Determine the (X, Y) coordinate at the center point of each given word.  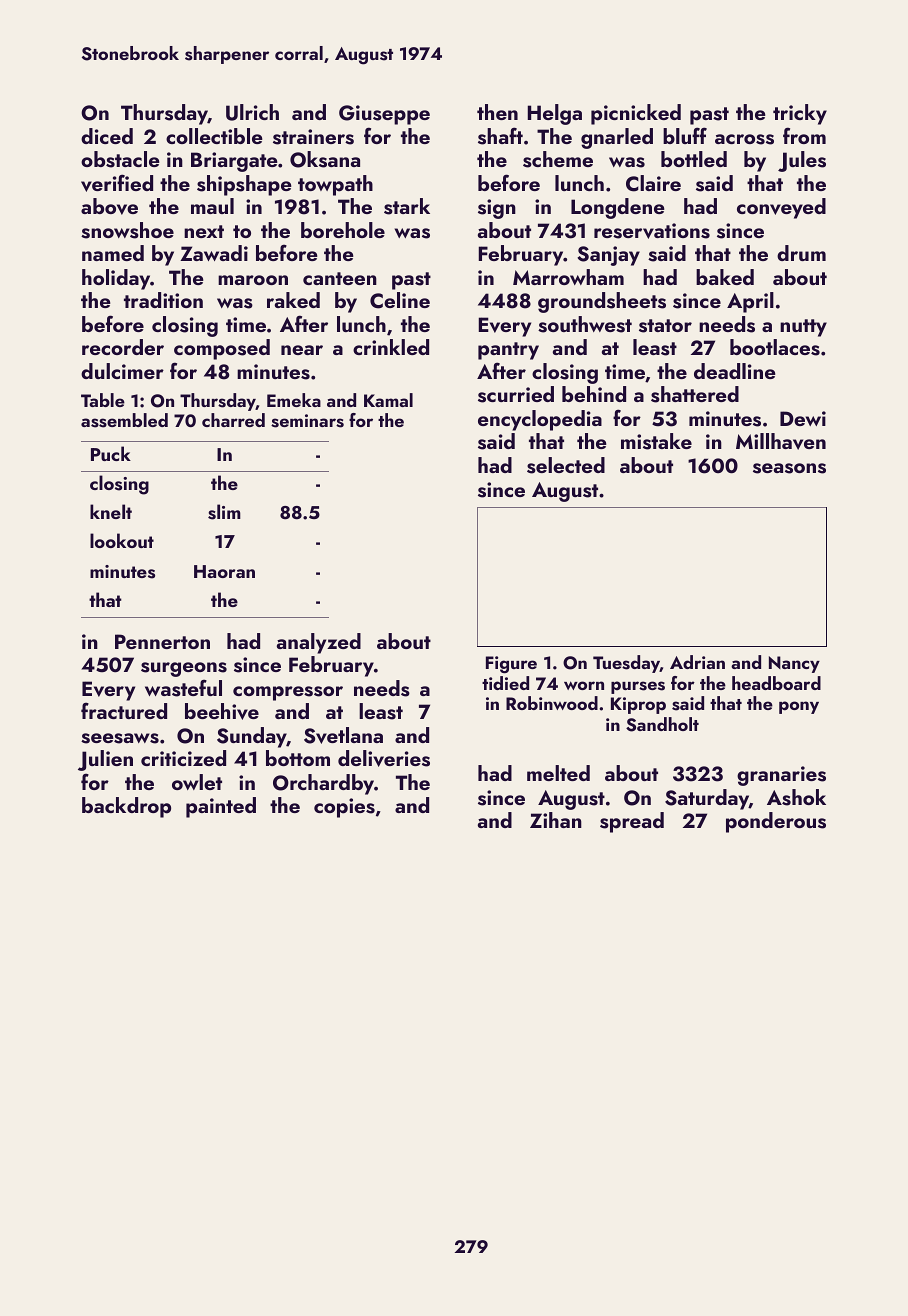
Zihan (556, 820)
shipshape (244, 185)
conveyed (781, 208)
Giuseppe (384, 115)
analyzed (319, 643)
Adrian (697, 662)
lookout (122, 540)
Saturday (707, 799)
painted (221, 807)
